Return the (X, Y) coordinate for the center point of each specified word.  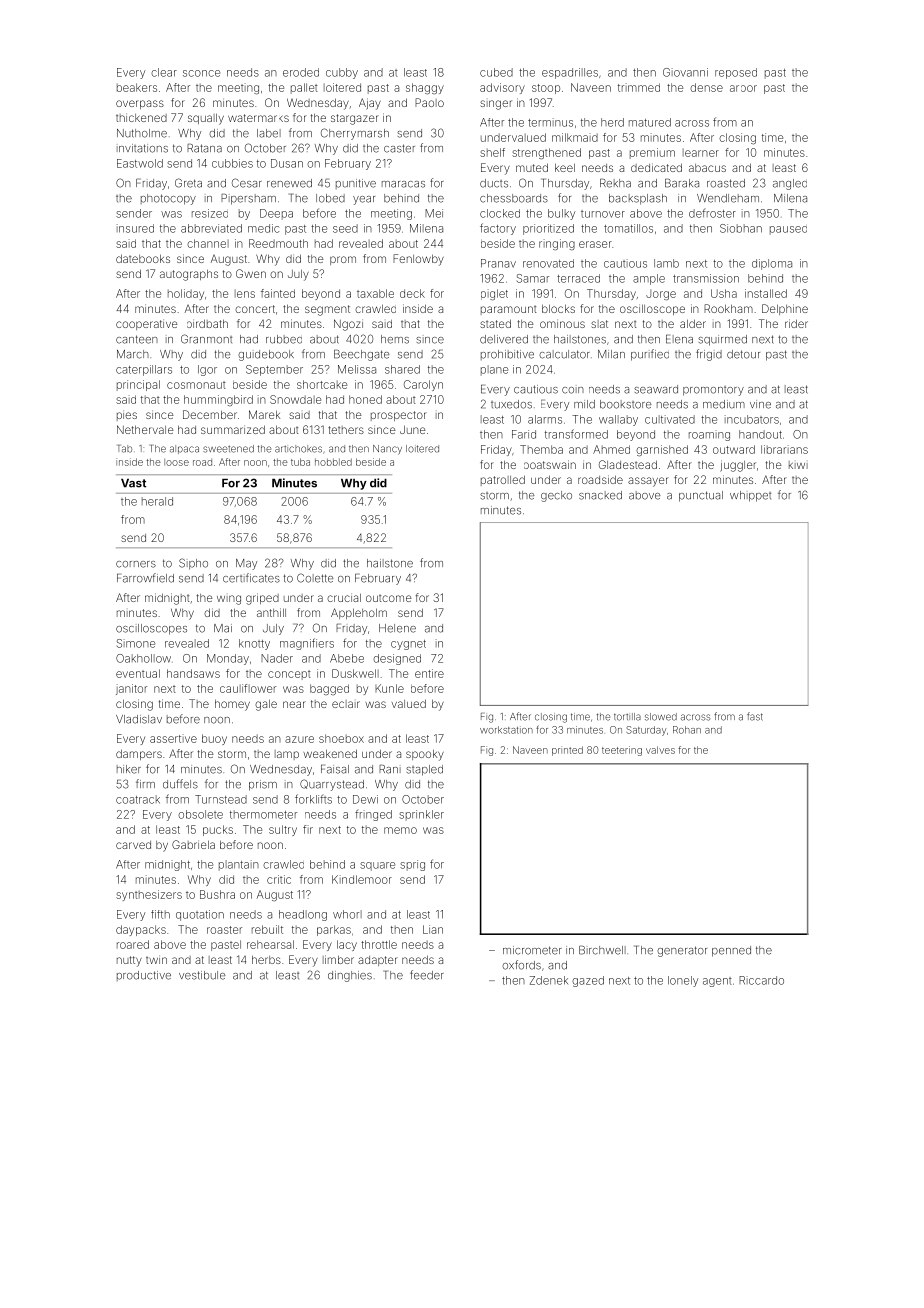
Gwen (251, 273)
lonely (683, 981)
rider (796, 323)
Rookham (728, 308)
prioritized (548, 229)
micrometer (532, 950)
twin (156, 959)
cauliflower (248, 688)
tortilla (627, 717)
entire (429, 673)
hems (395, 339)
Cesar (247, 183)
